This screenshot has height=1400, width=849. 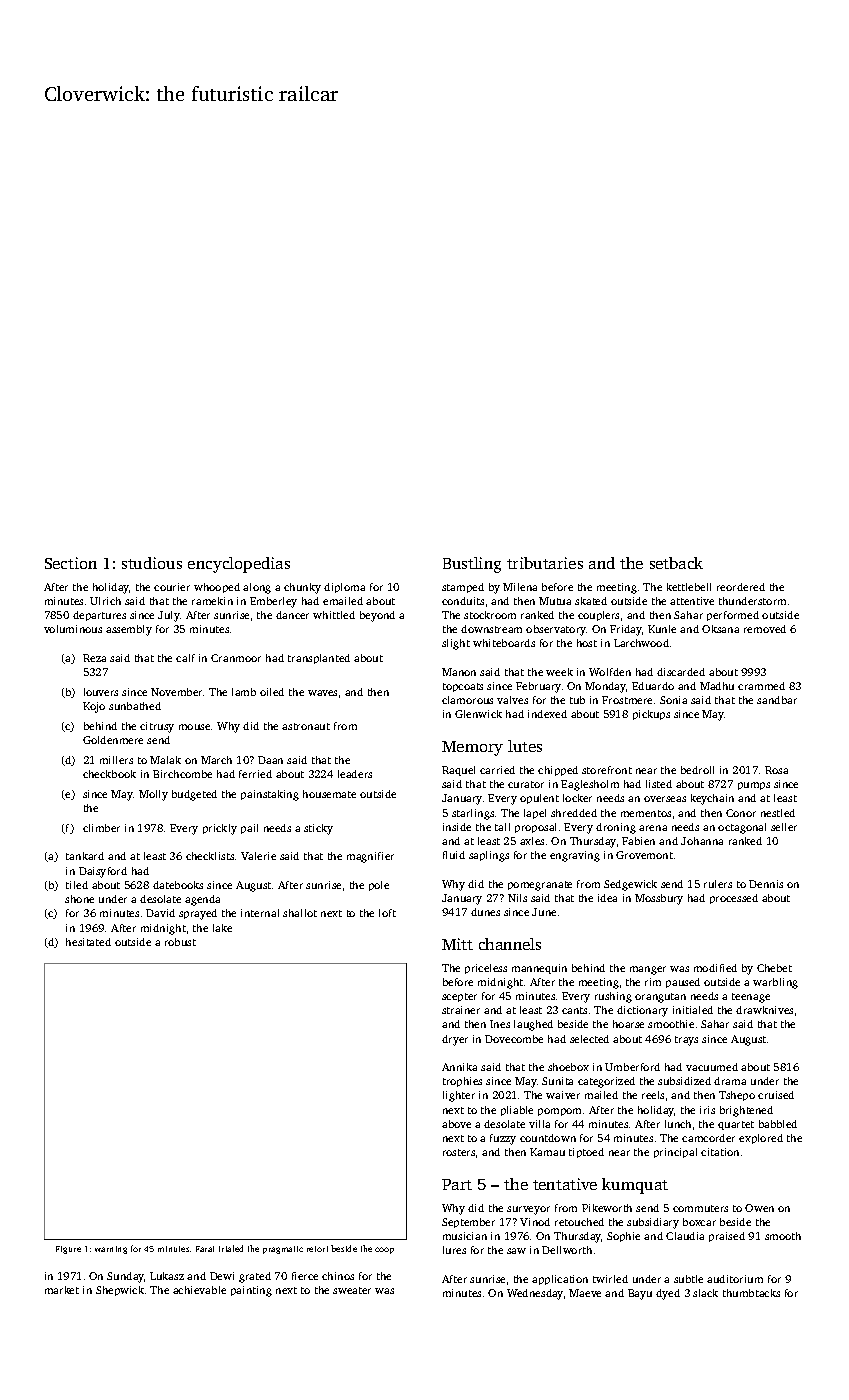 What do you see at coordinates (776, 770) in the screenshot?
I see `Rosa` at bounding box center [776, 770].
